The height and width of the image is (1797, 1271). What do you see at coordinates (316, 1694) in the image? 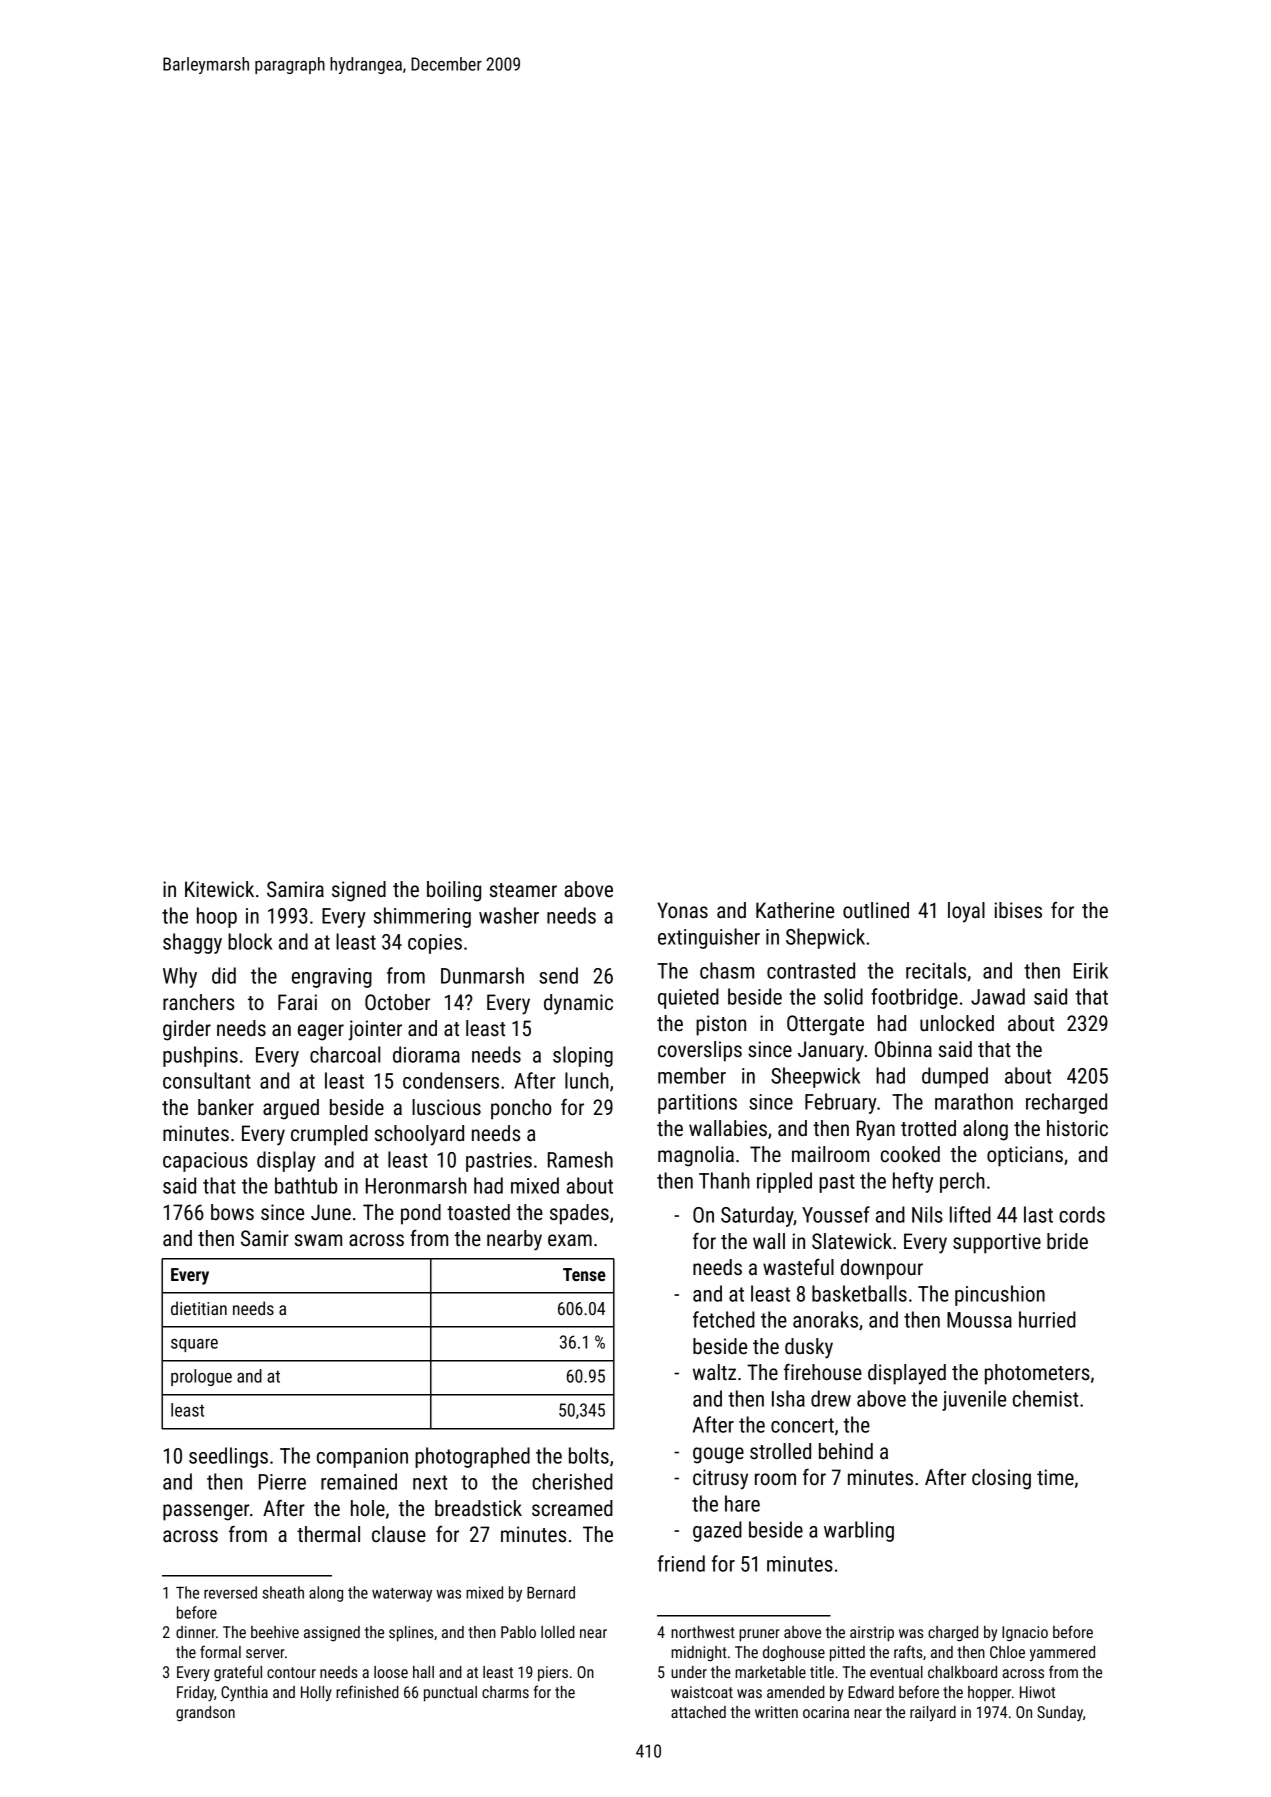
I see `Holly` at bounding box center [316, 1694].
